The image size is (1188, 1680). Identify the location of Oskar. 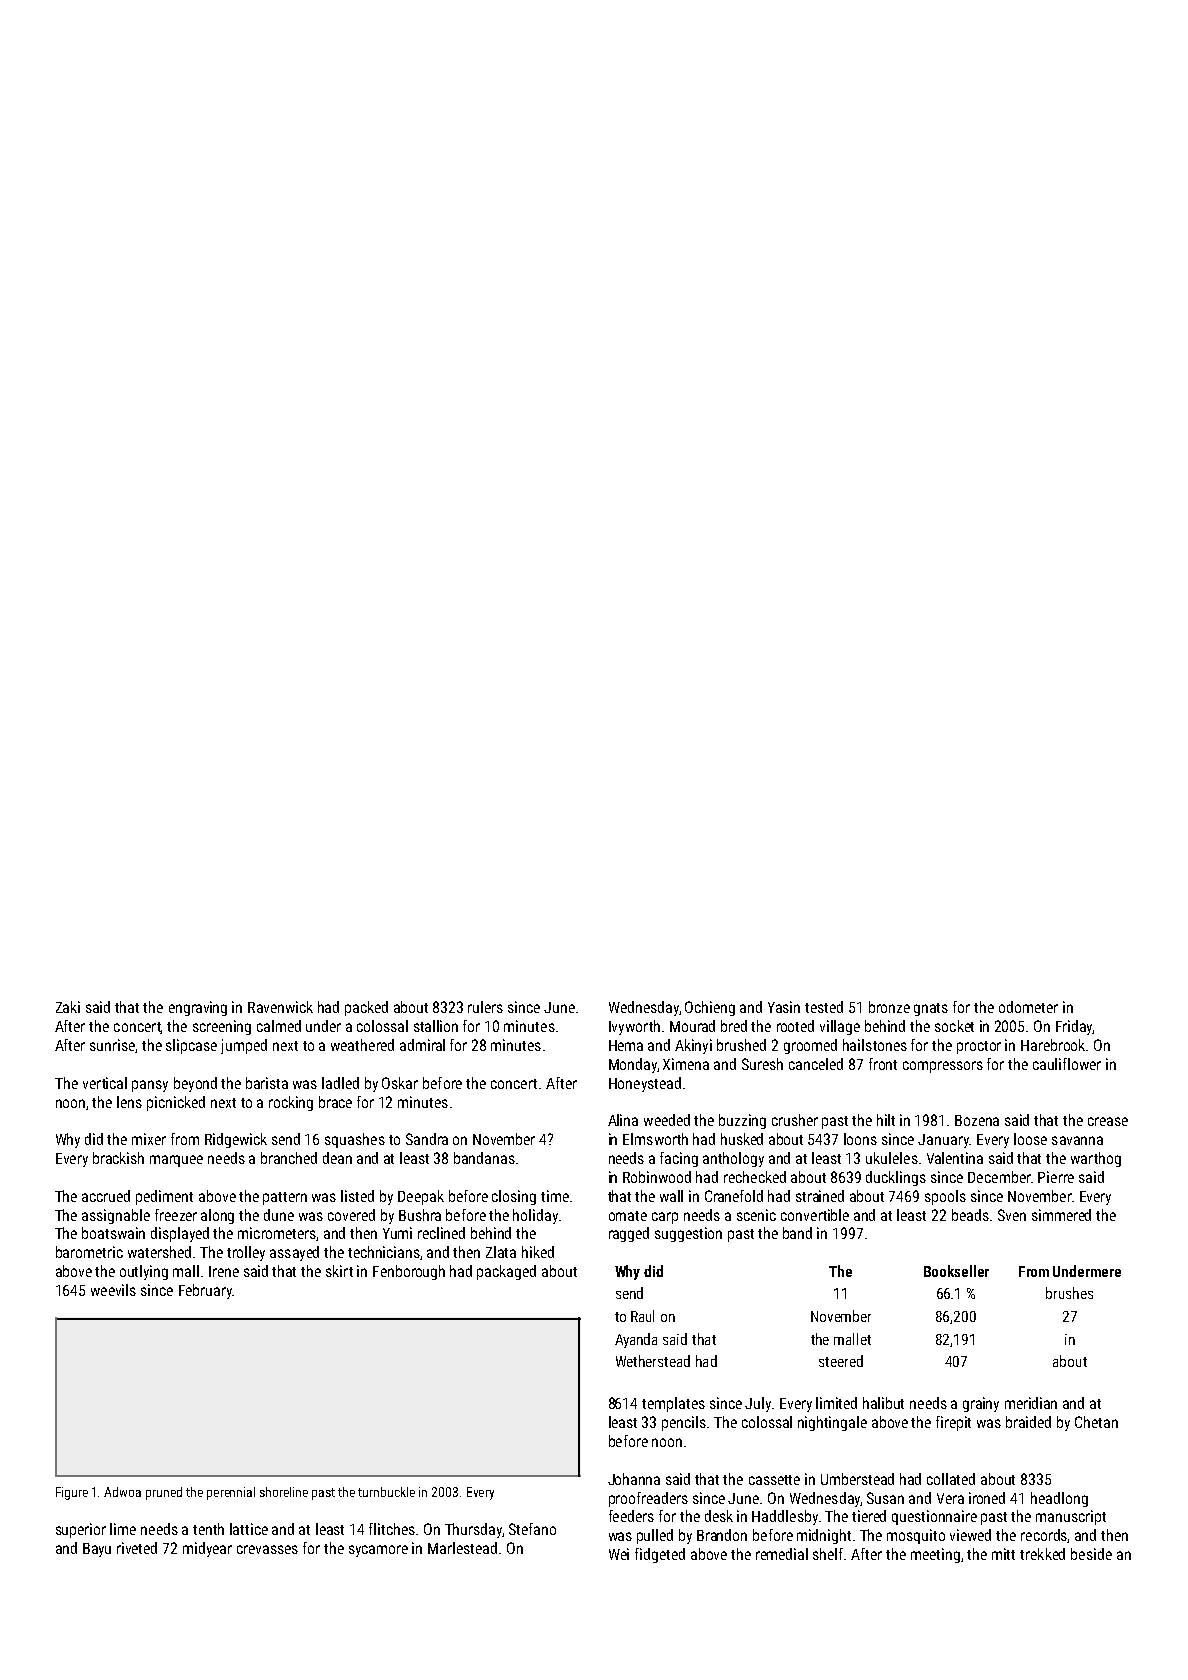
(400, 1083).
